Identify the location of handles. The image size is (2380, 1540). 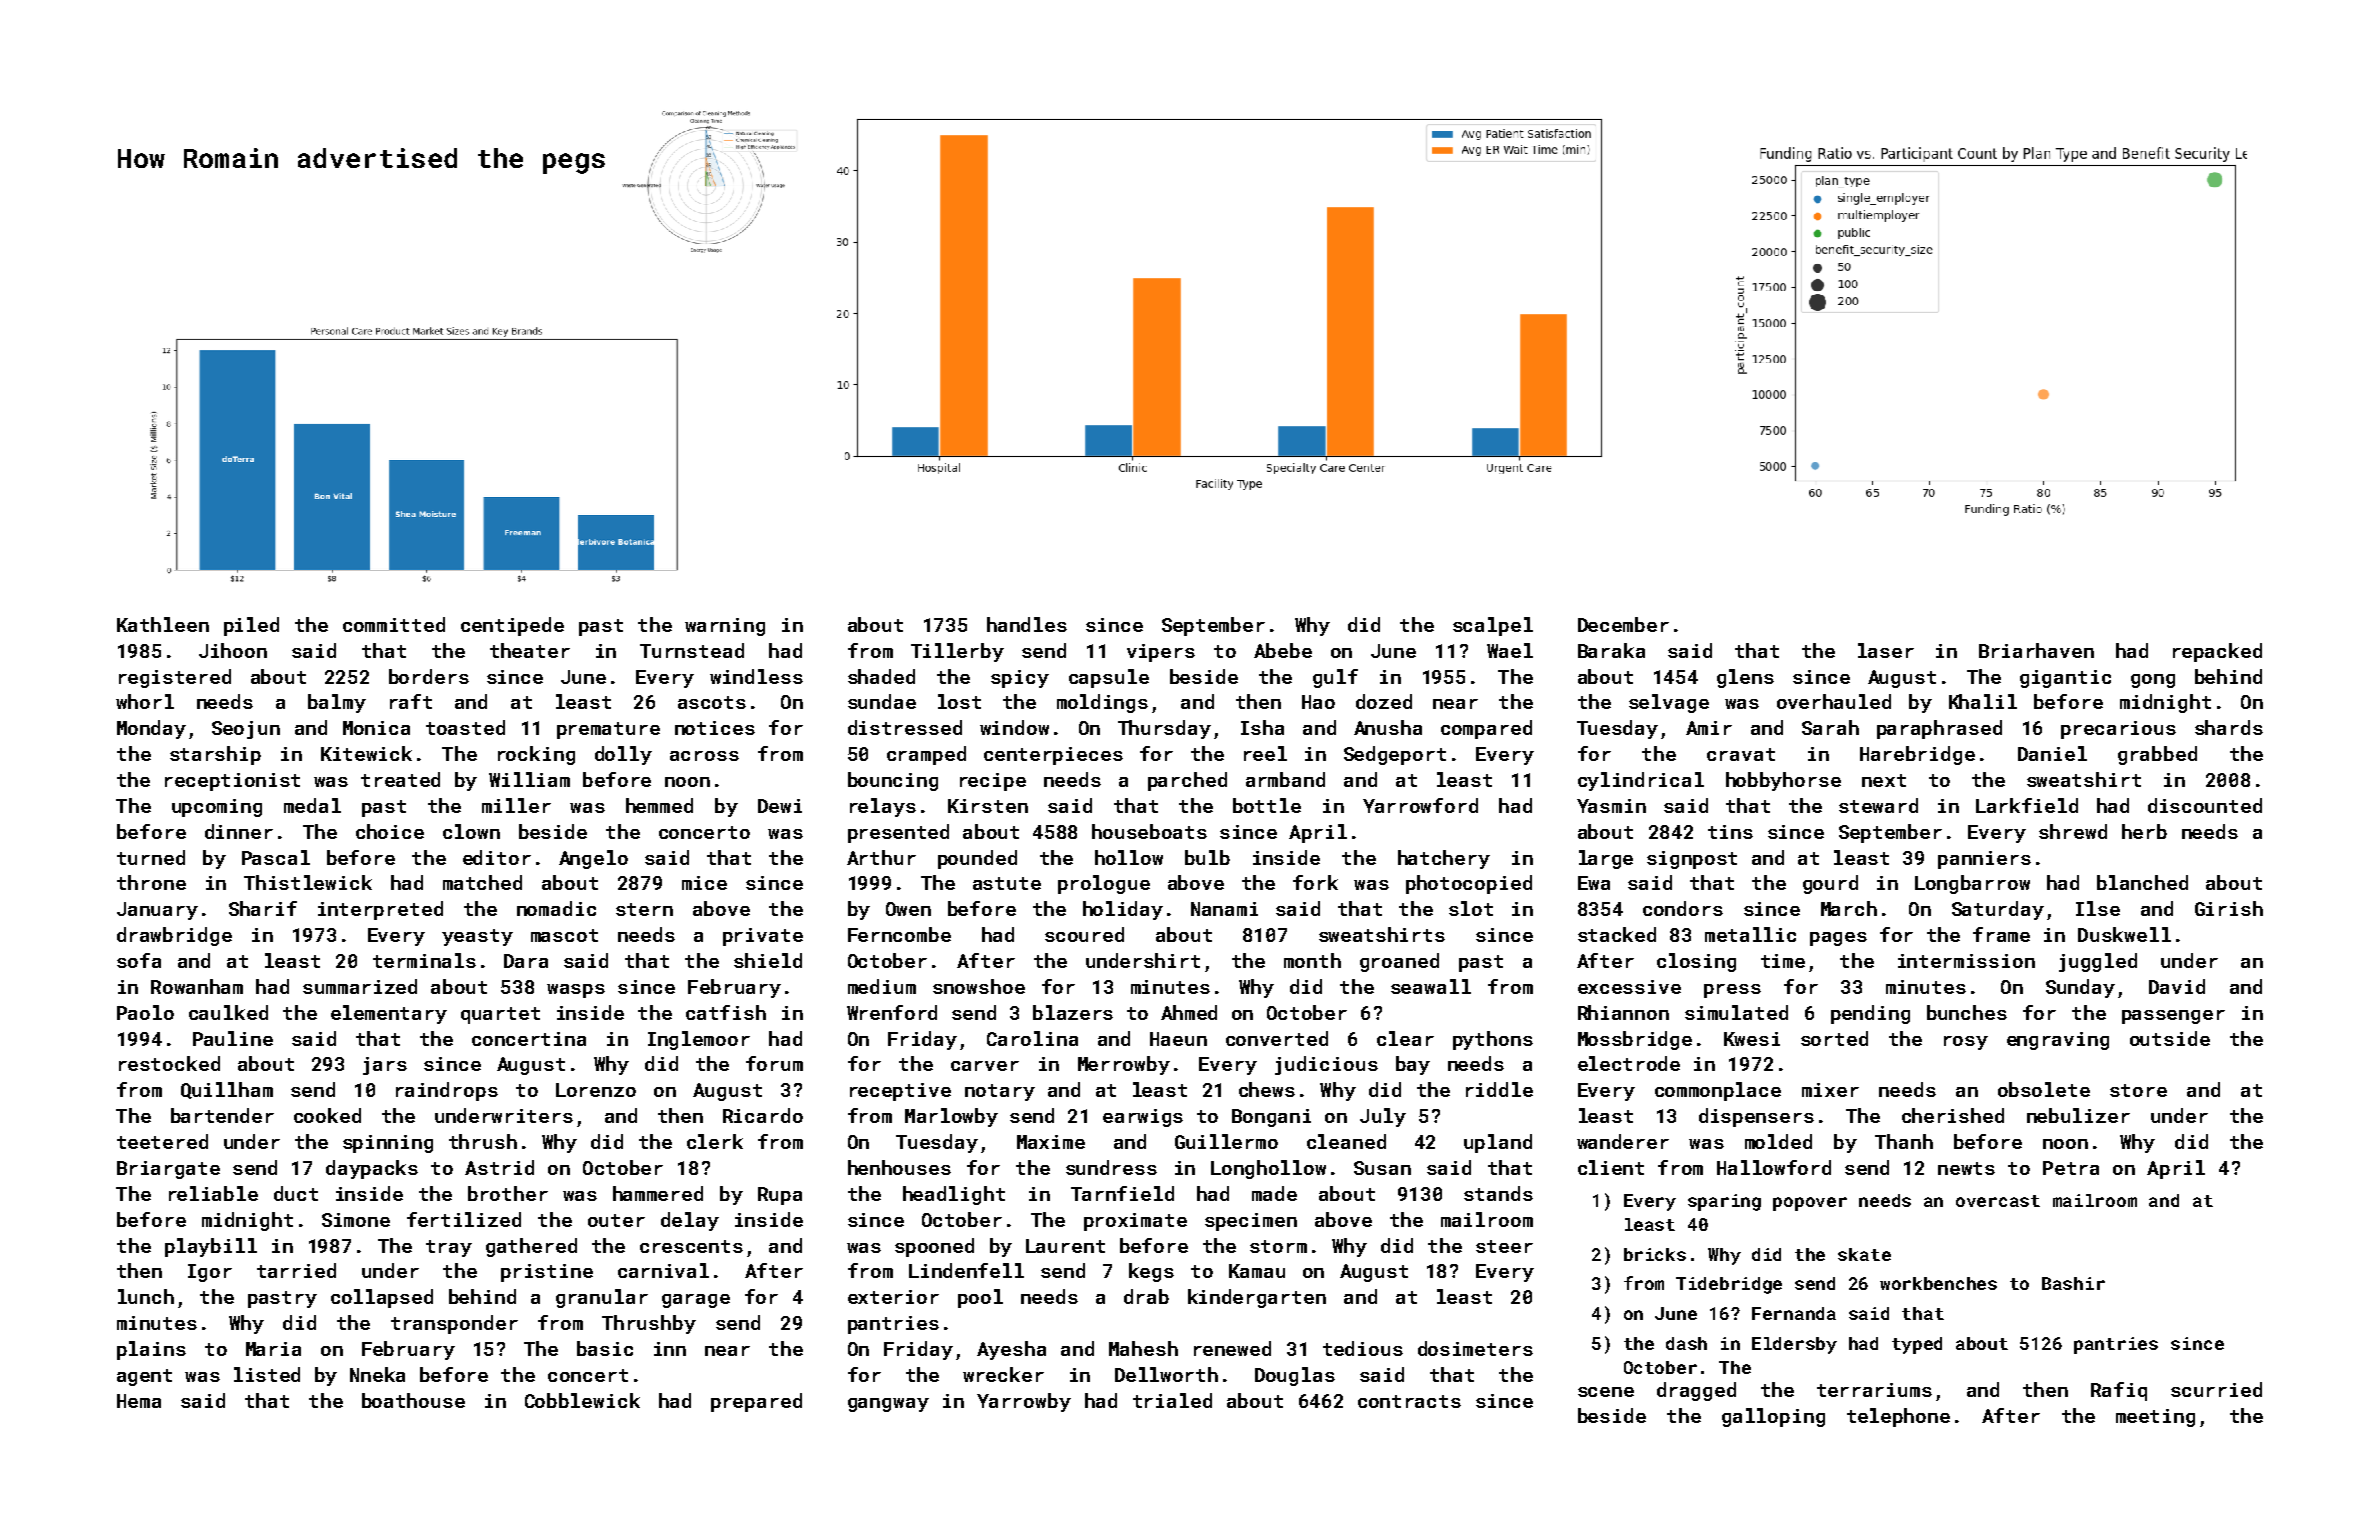
(1027, 624).
